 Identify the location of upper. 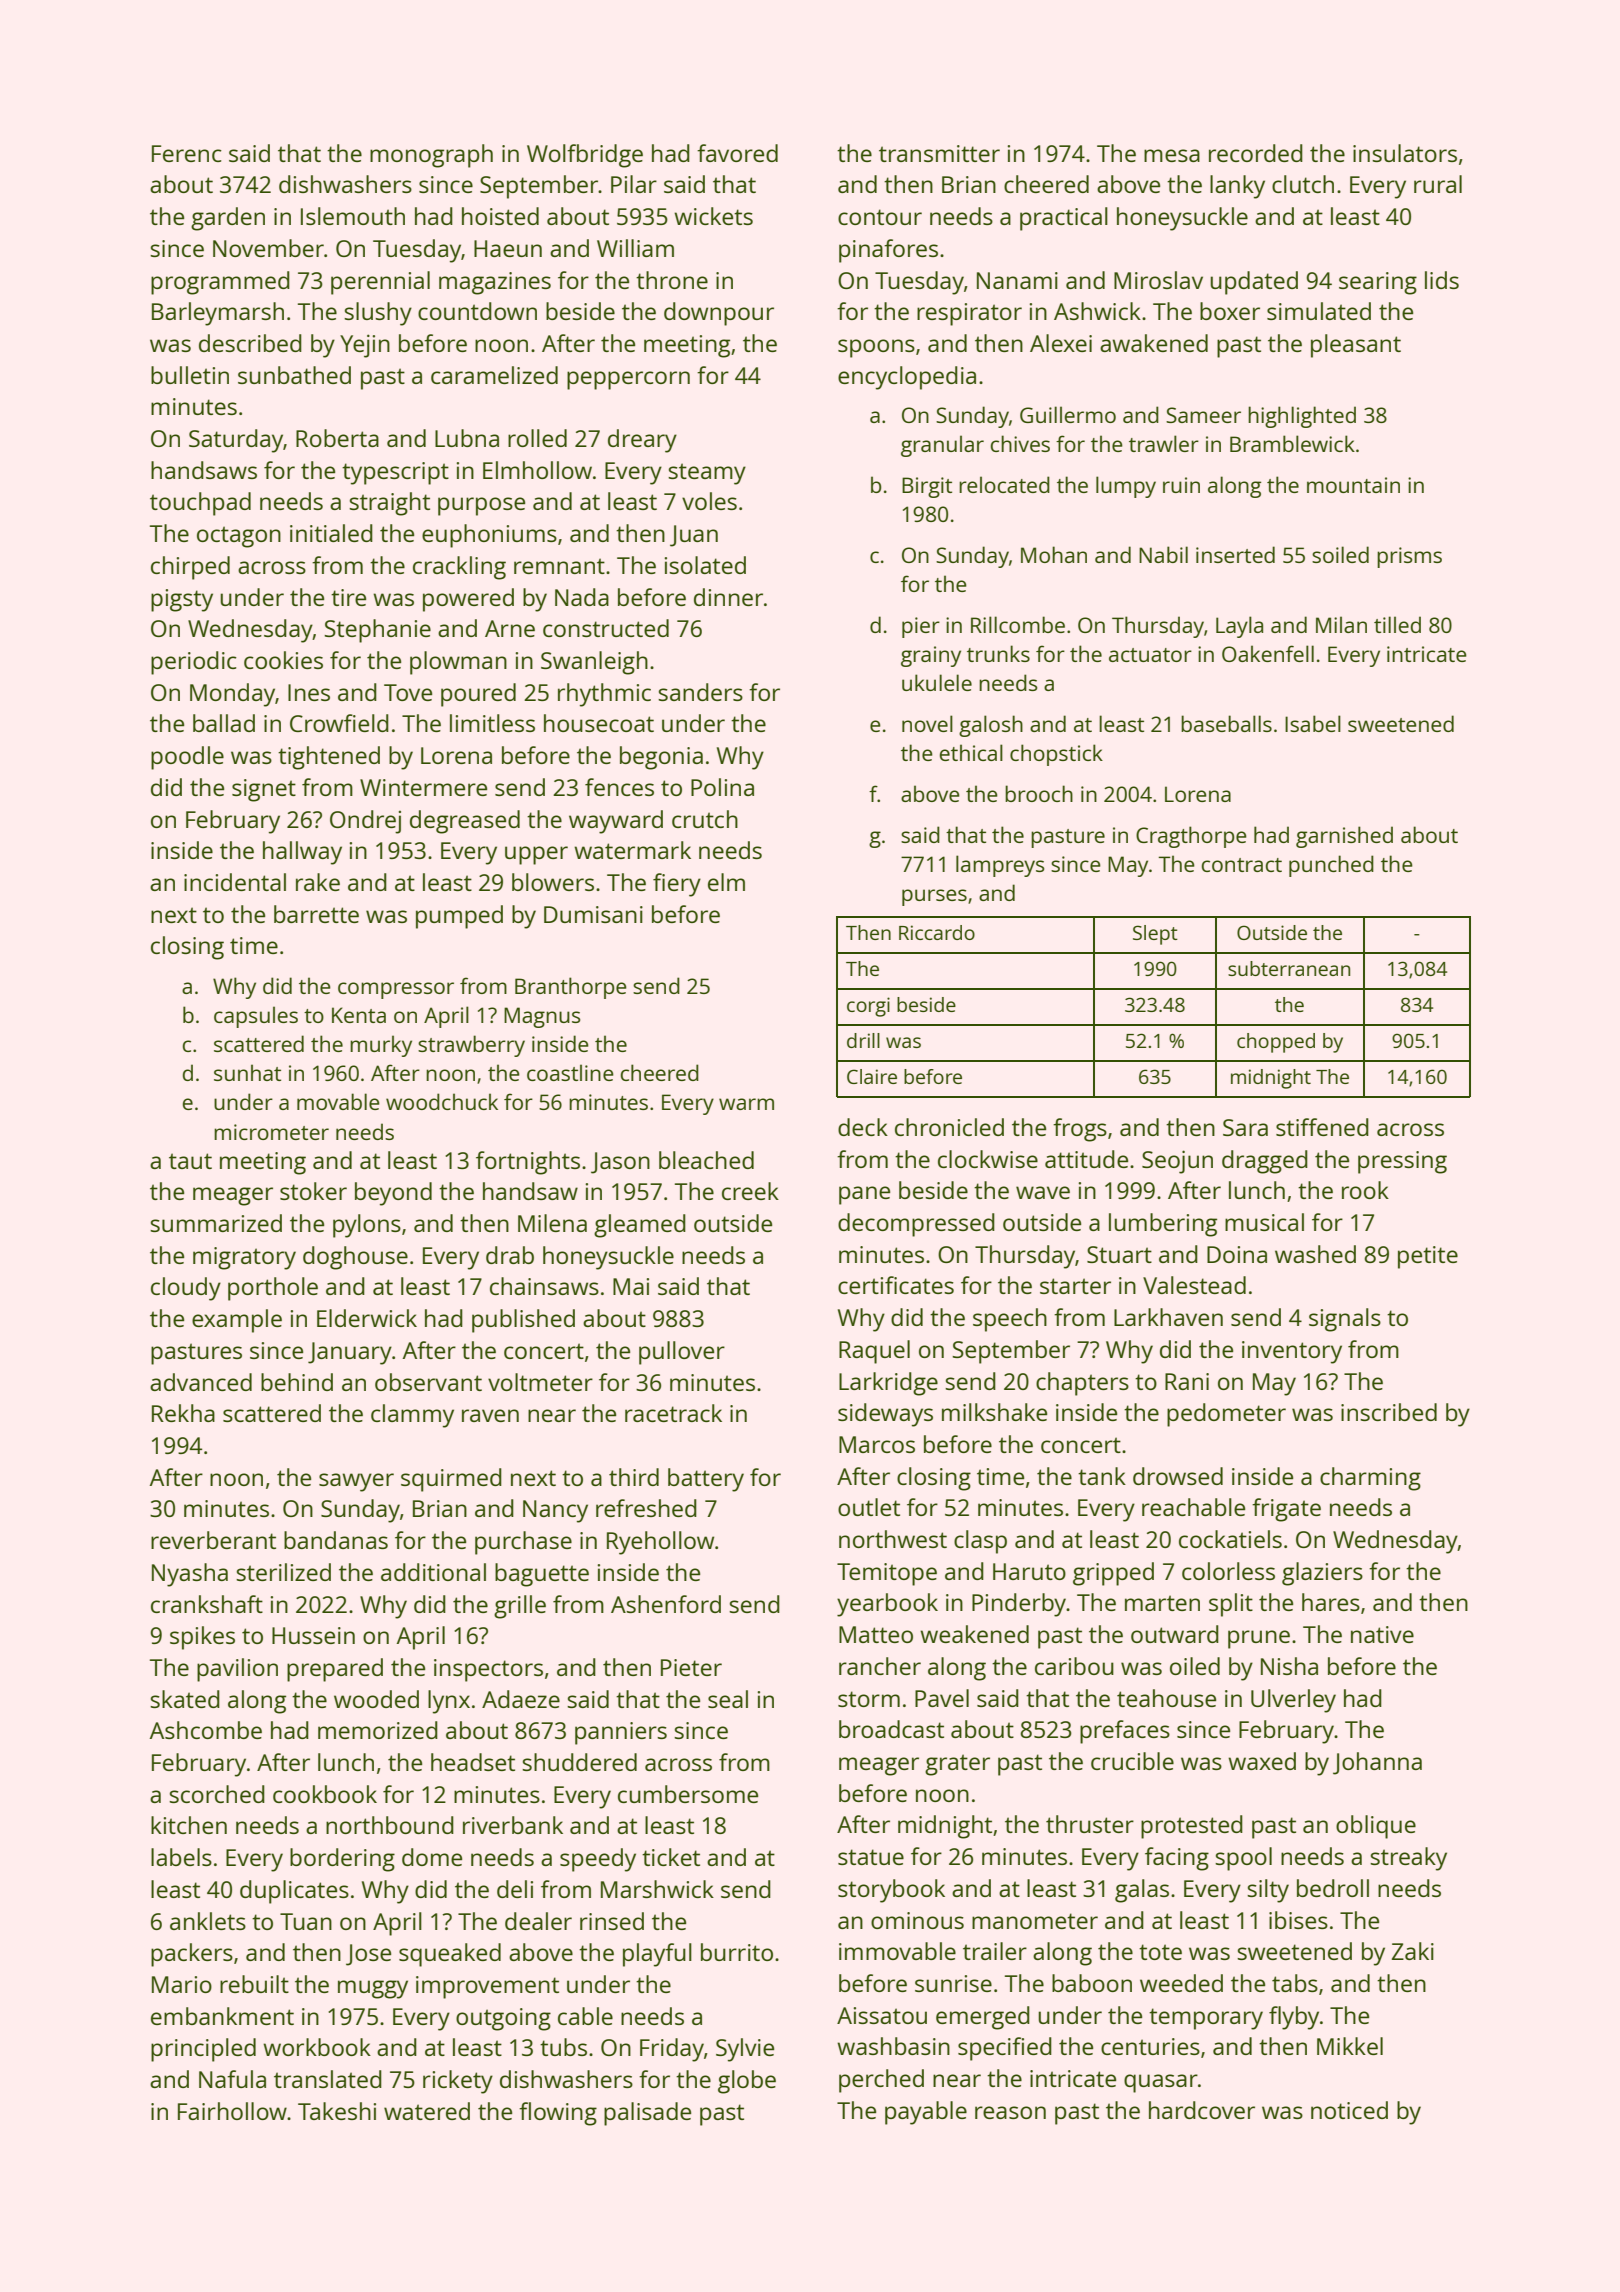
(536, 855).
